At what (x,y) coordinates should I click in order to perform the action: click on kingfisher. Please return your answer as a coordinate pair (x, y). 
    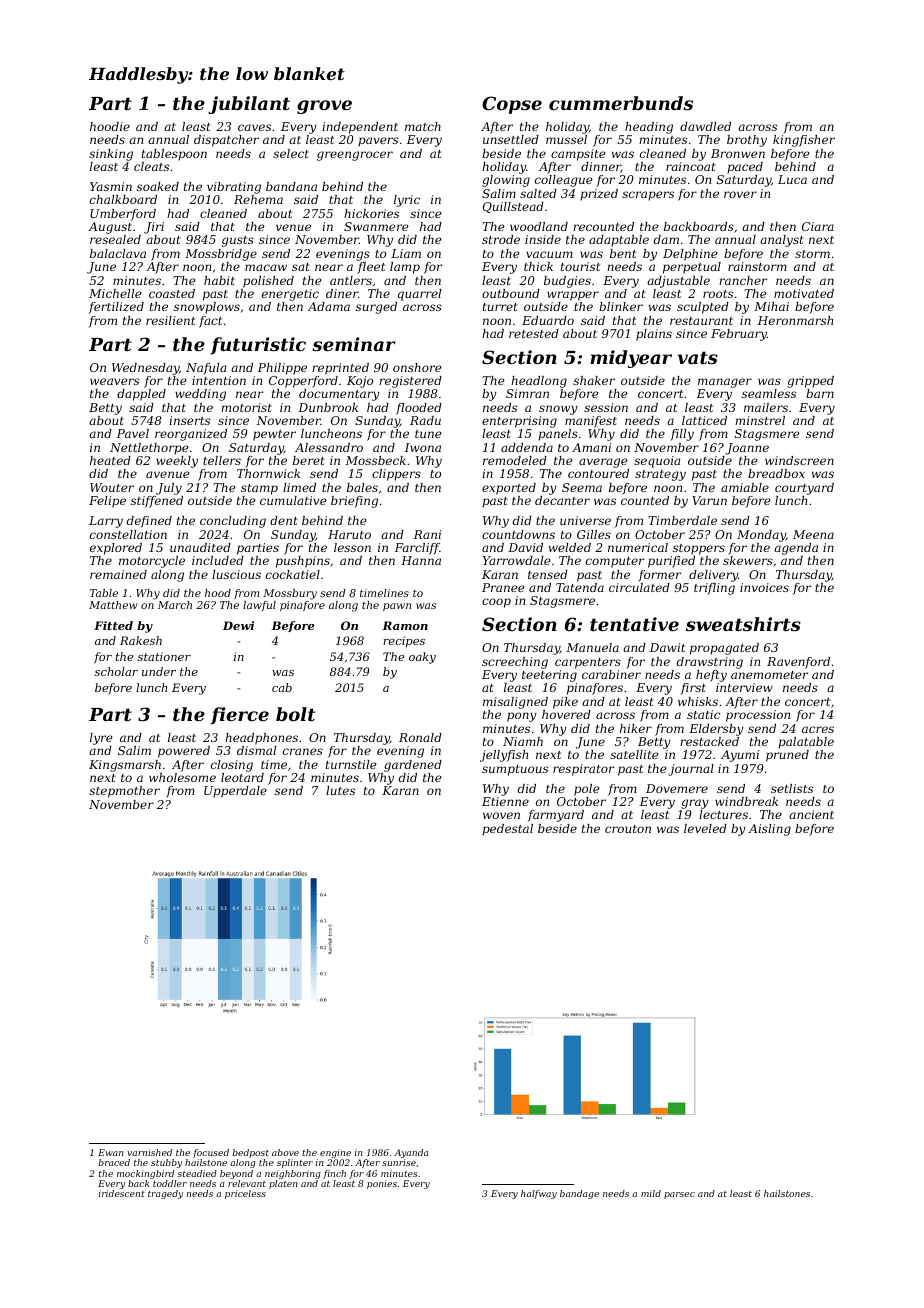
    Looking at the image, I should click on (804, 141).
